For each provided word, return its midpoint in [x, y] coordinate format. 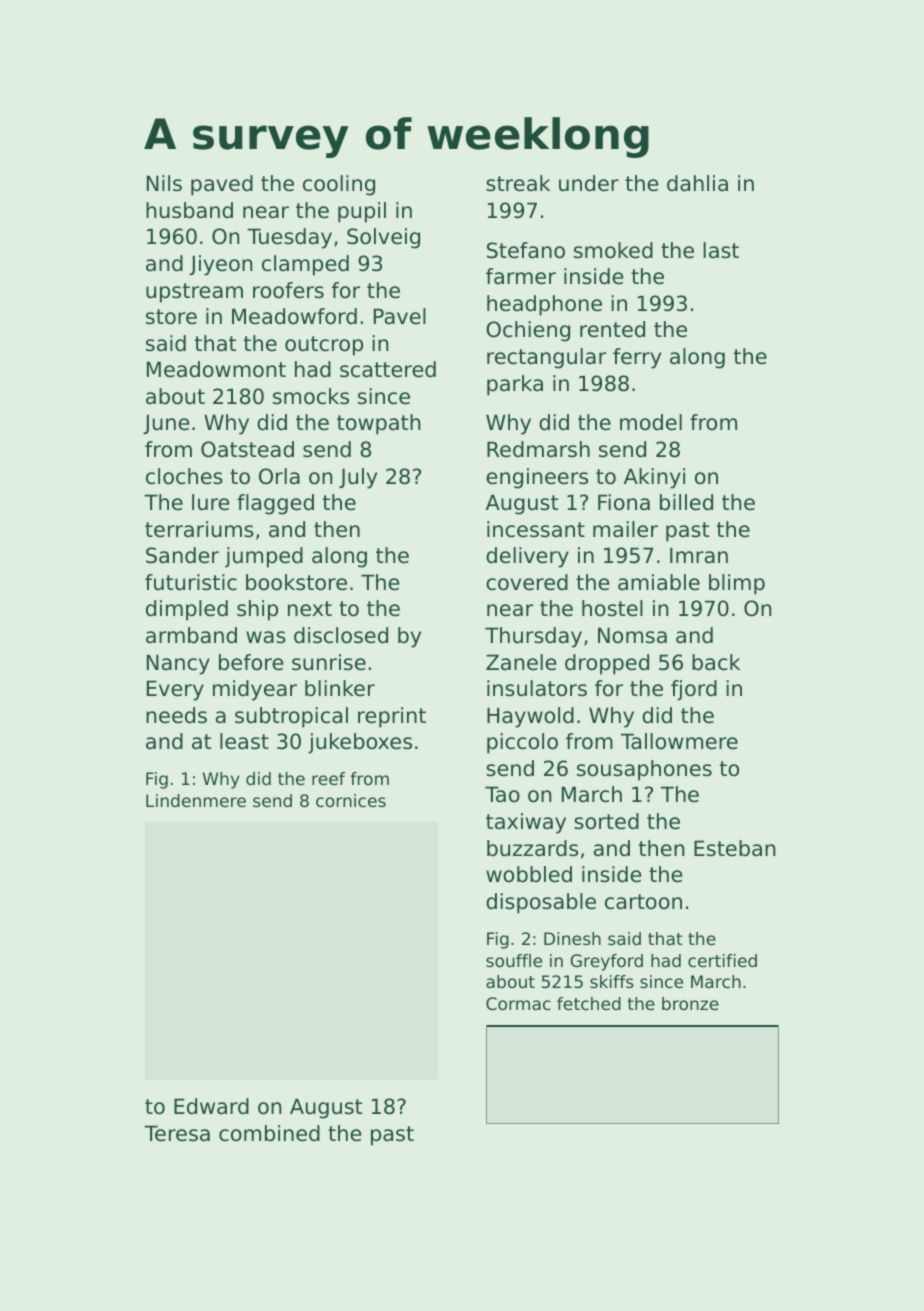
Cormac [518, 1003]
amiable [659, 582]
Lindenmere [196, 800]
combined [269, 1133]
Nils [164, 183]
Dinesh [572, 938]
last [721, 250]
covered [527, 582]
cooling [339, 185]
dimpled [187, 610]
